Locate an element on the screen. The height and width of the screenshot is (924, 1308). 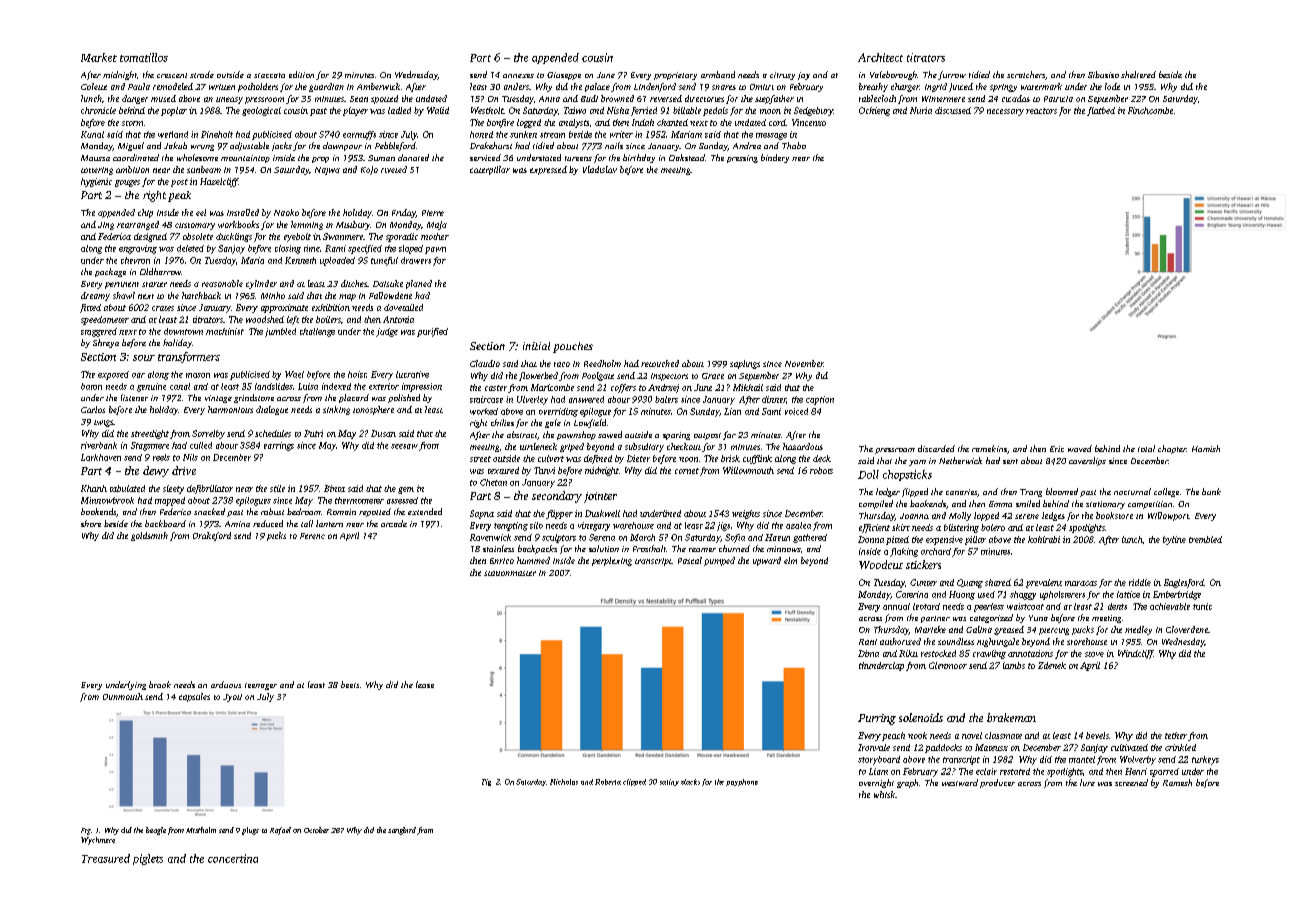
concertina is located at coordinates (233, 858).
